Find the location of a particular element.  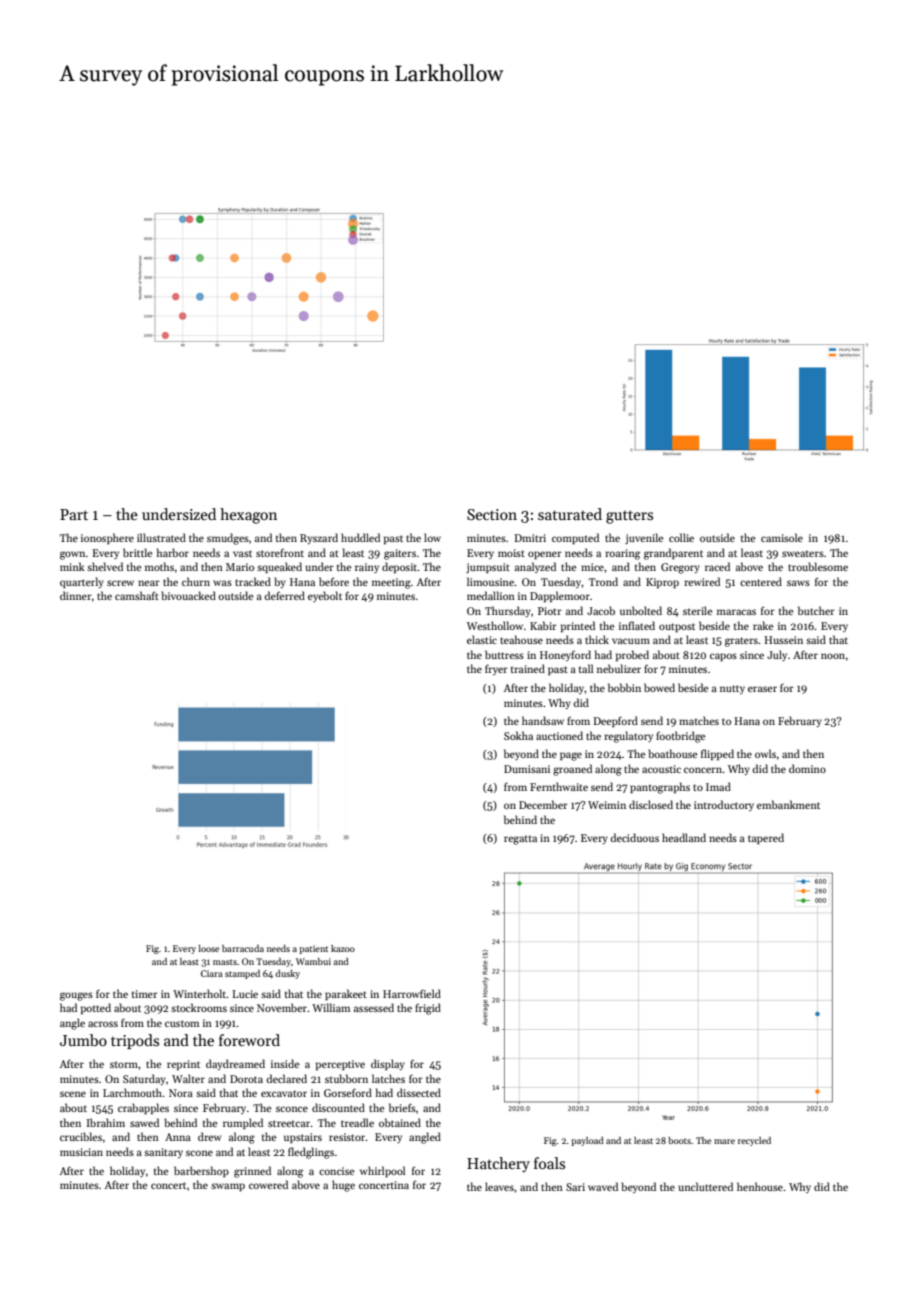

Anna is located at coordinates (178, 1137).
